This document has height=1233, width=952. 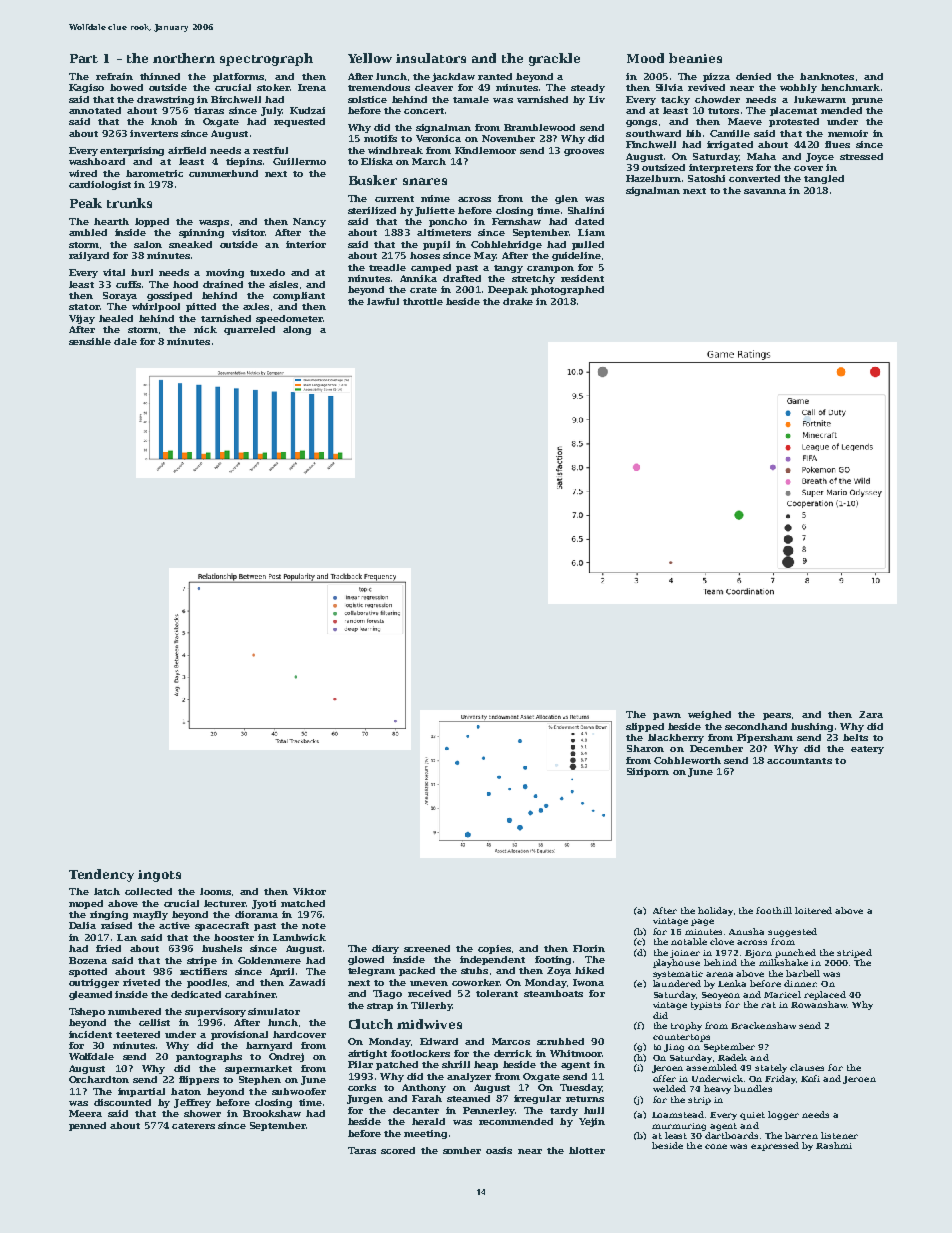 What do you see at coordinates (709, 715) in the document?
I see `weighed` at bounding box center [709, 715].
